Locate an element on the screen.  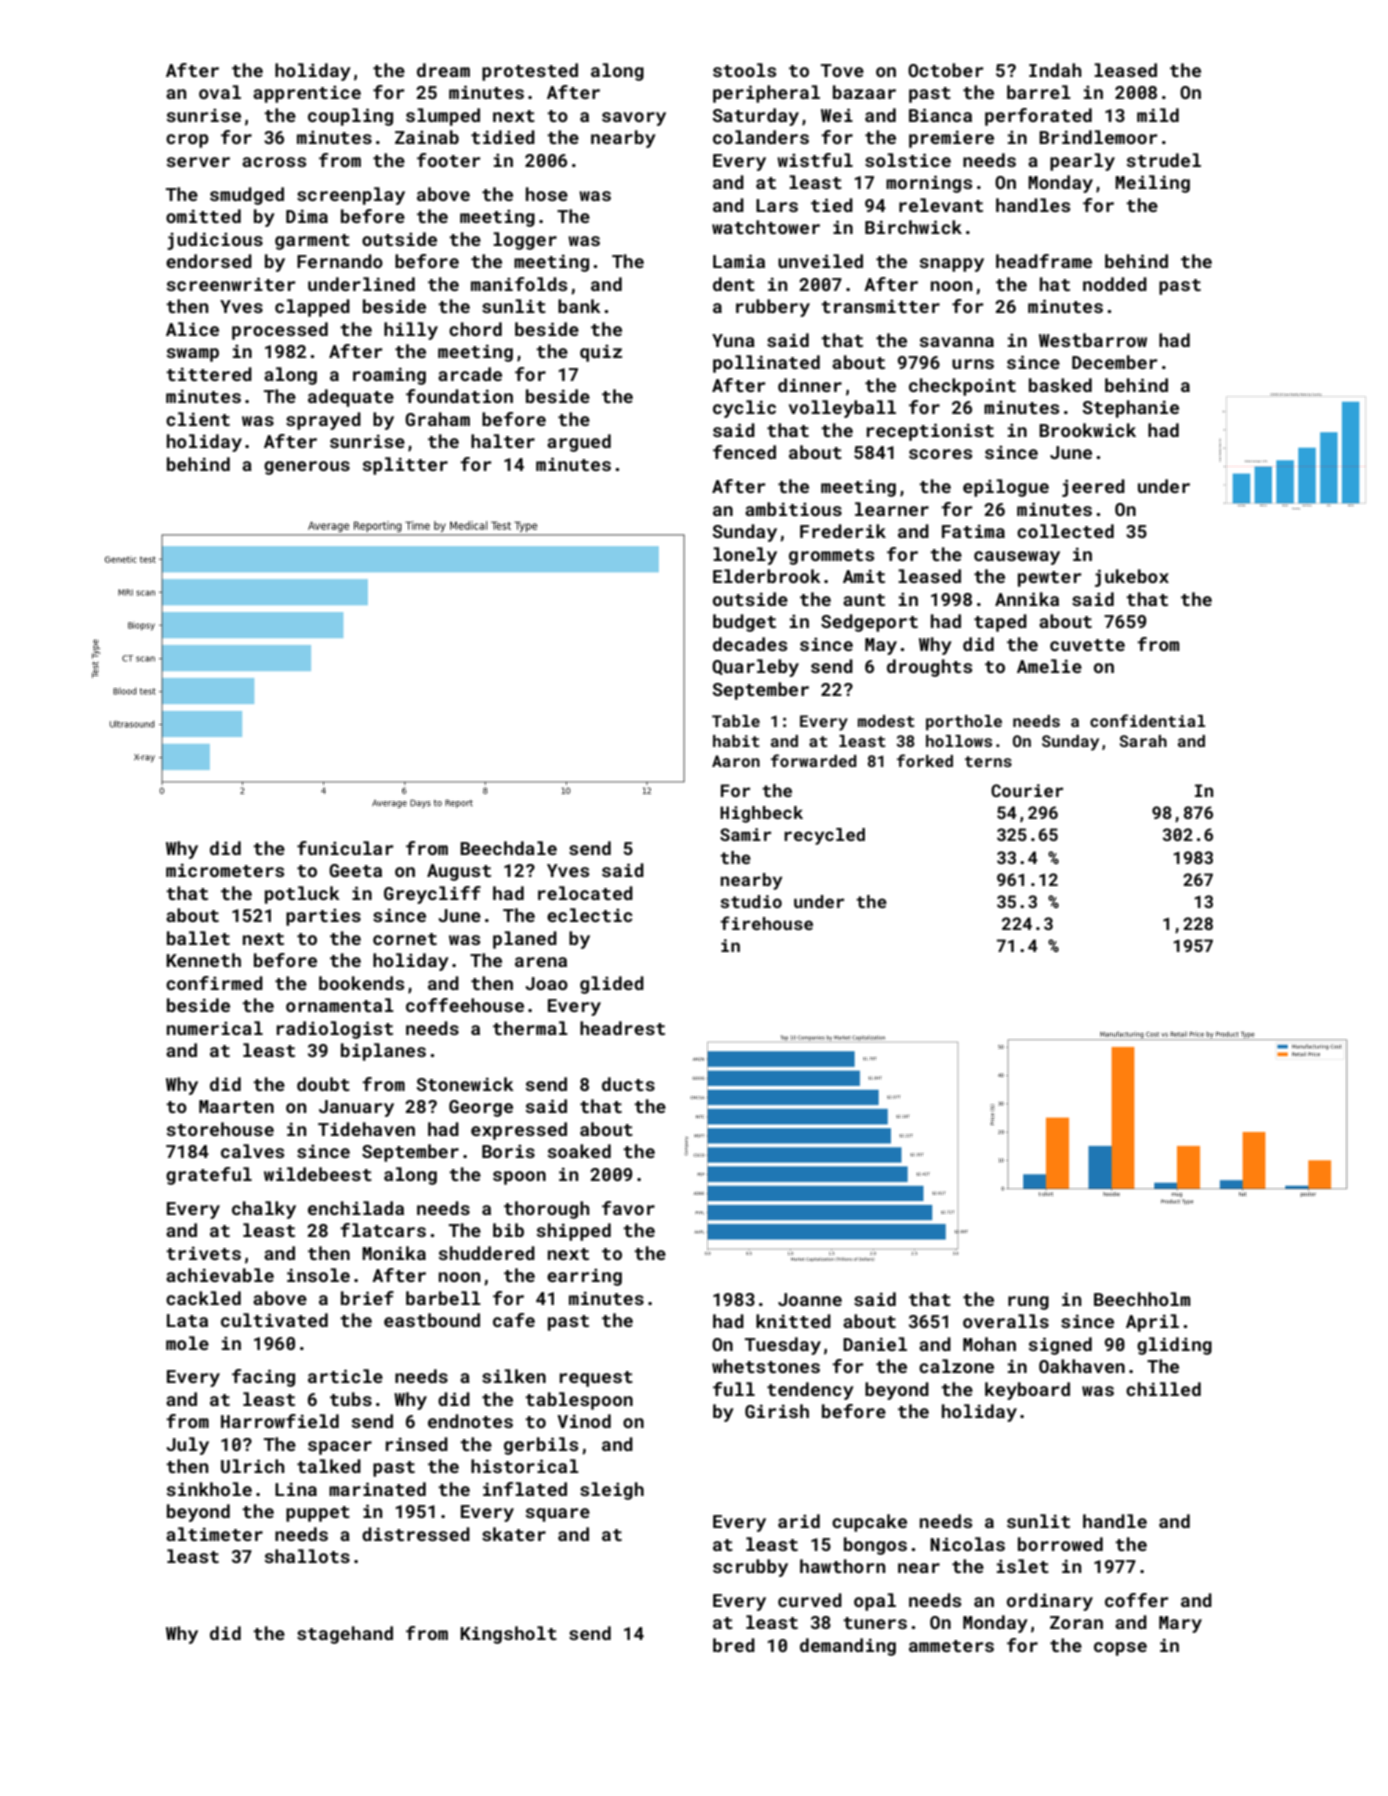
nodded is located at coordinates (1115, 284).
